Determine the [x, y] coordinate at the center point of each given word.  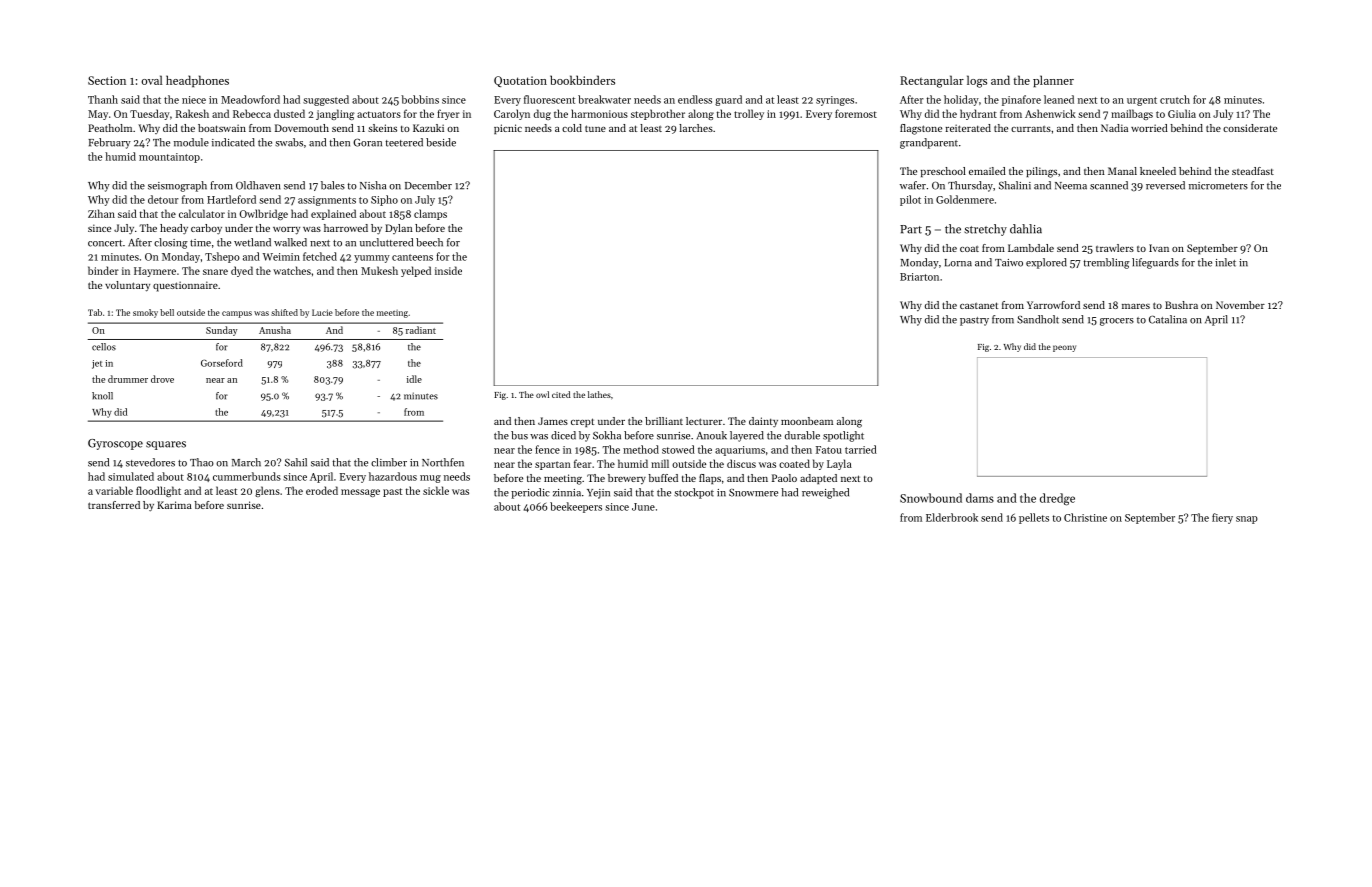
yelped [416, 271]
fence [547, 449]
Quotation [520, 81]
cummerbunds [247, 476]
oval [151, 80]
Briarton [919, 277]
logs [977, 81]
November [1240, 305]
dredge [1057, 499]
